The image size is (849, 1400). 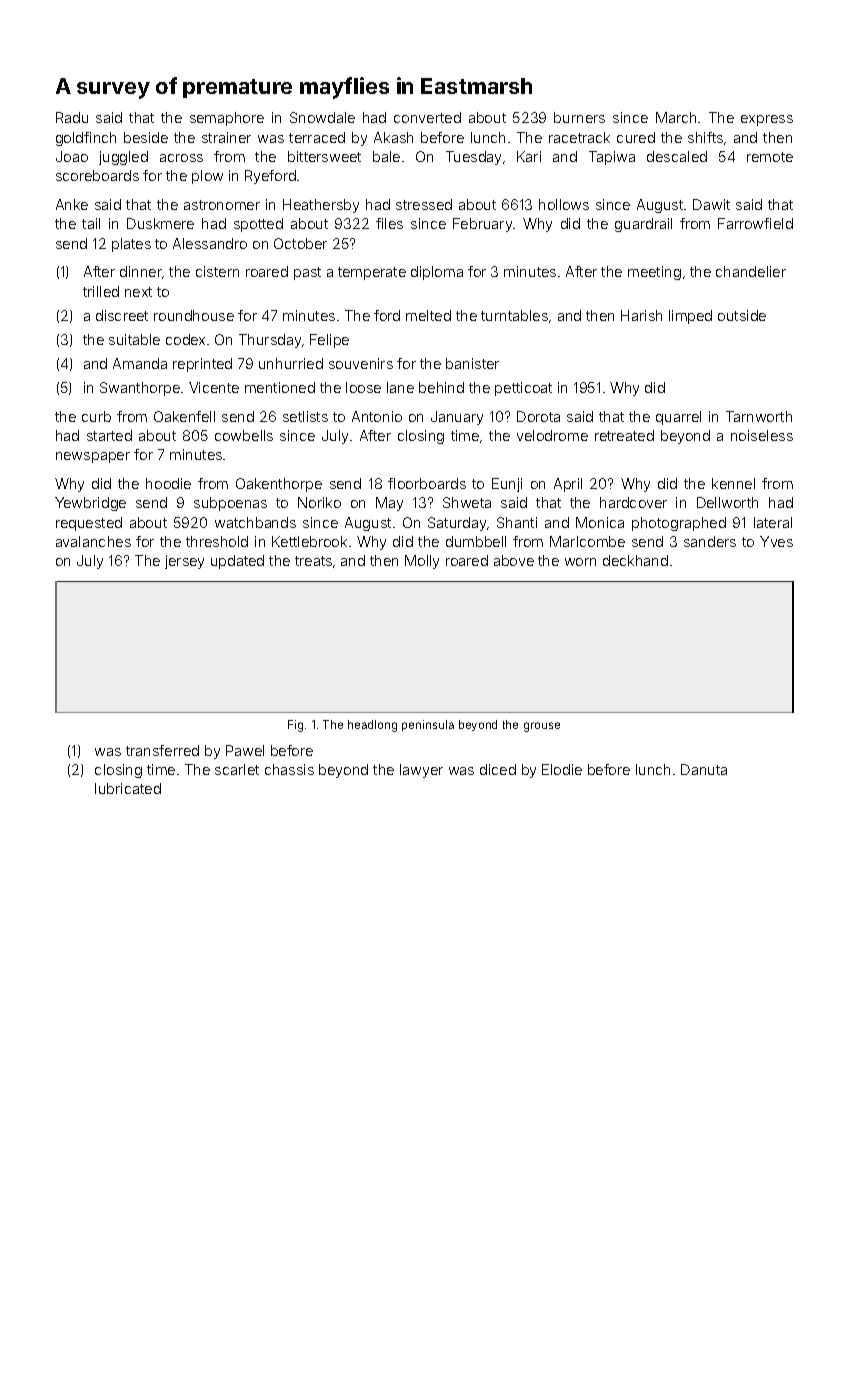 I want to click on diploma, so click(x=437, y=273).
